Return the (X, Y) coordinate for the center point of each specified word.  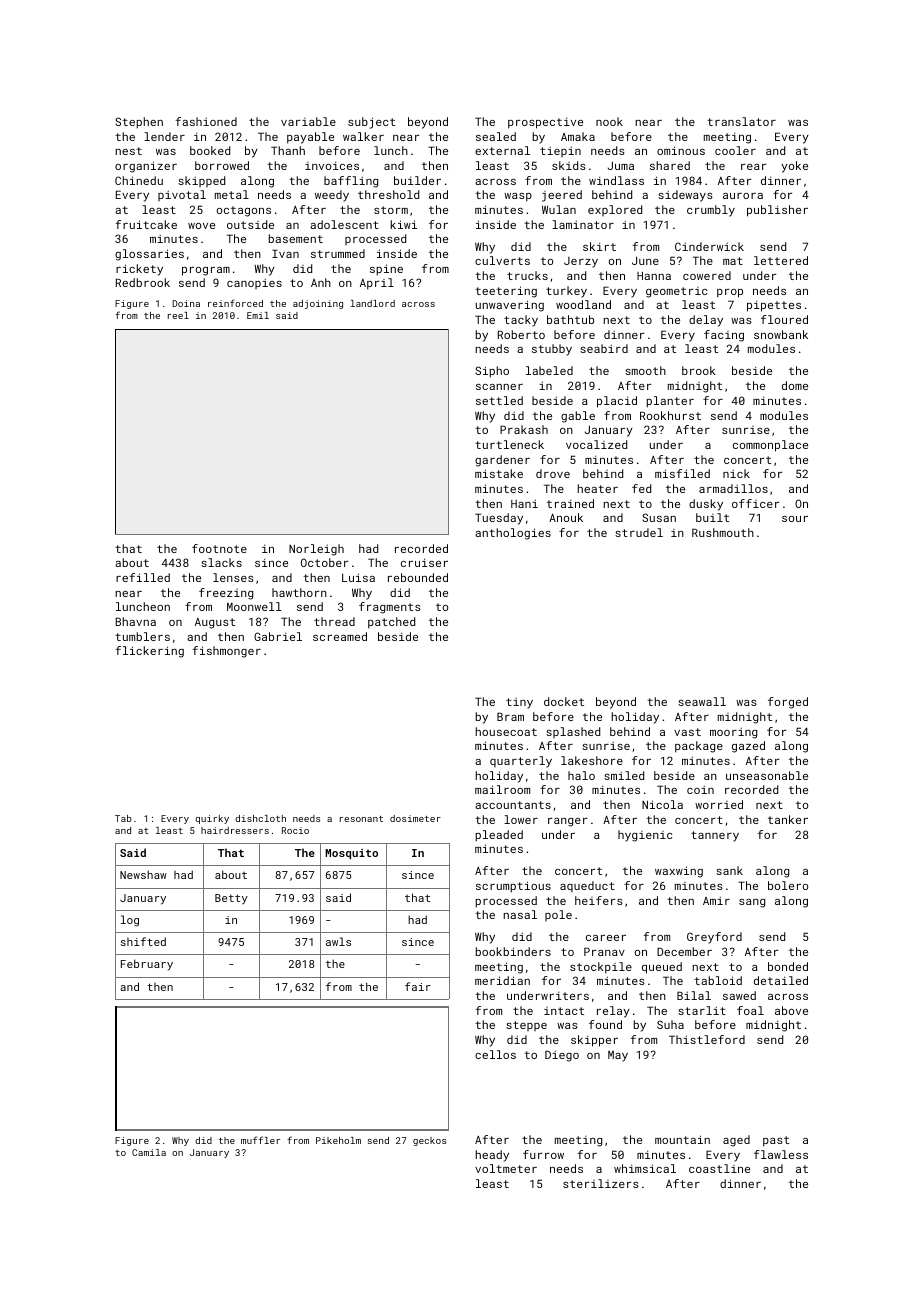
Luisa (358, 577)
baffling (351, 182)
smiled (624, 775)
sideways (685, 196)
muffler (260, 1140)
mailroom (502, 789)
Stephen (139, 123)
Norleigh (316, 550)
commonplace (770, 446)
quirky (212, 819)
